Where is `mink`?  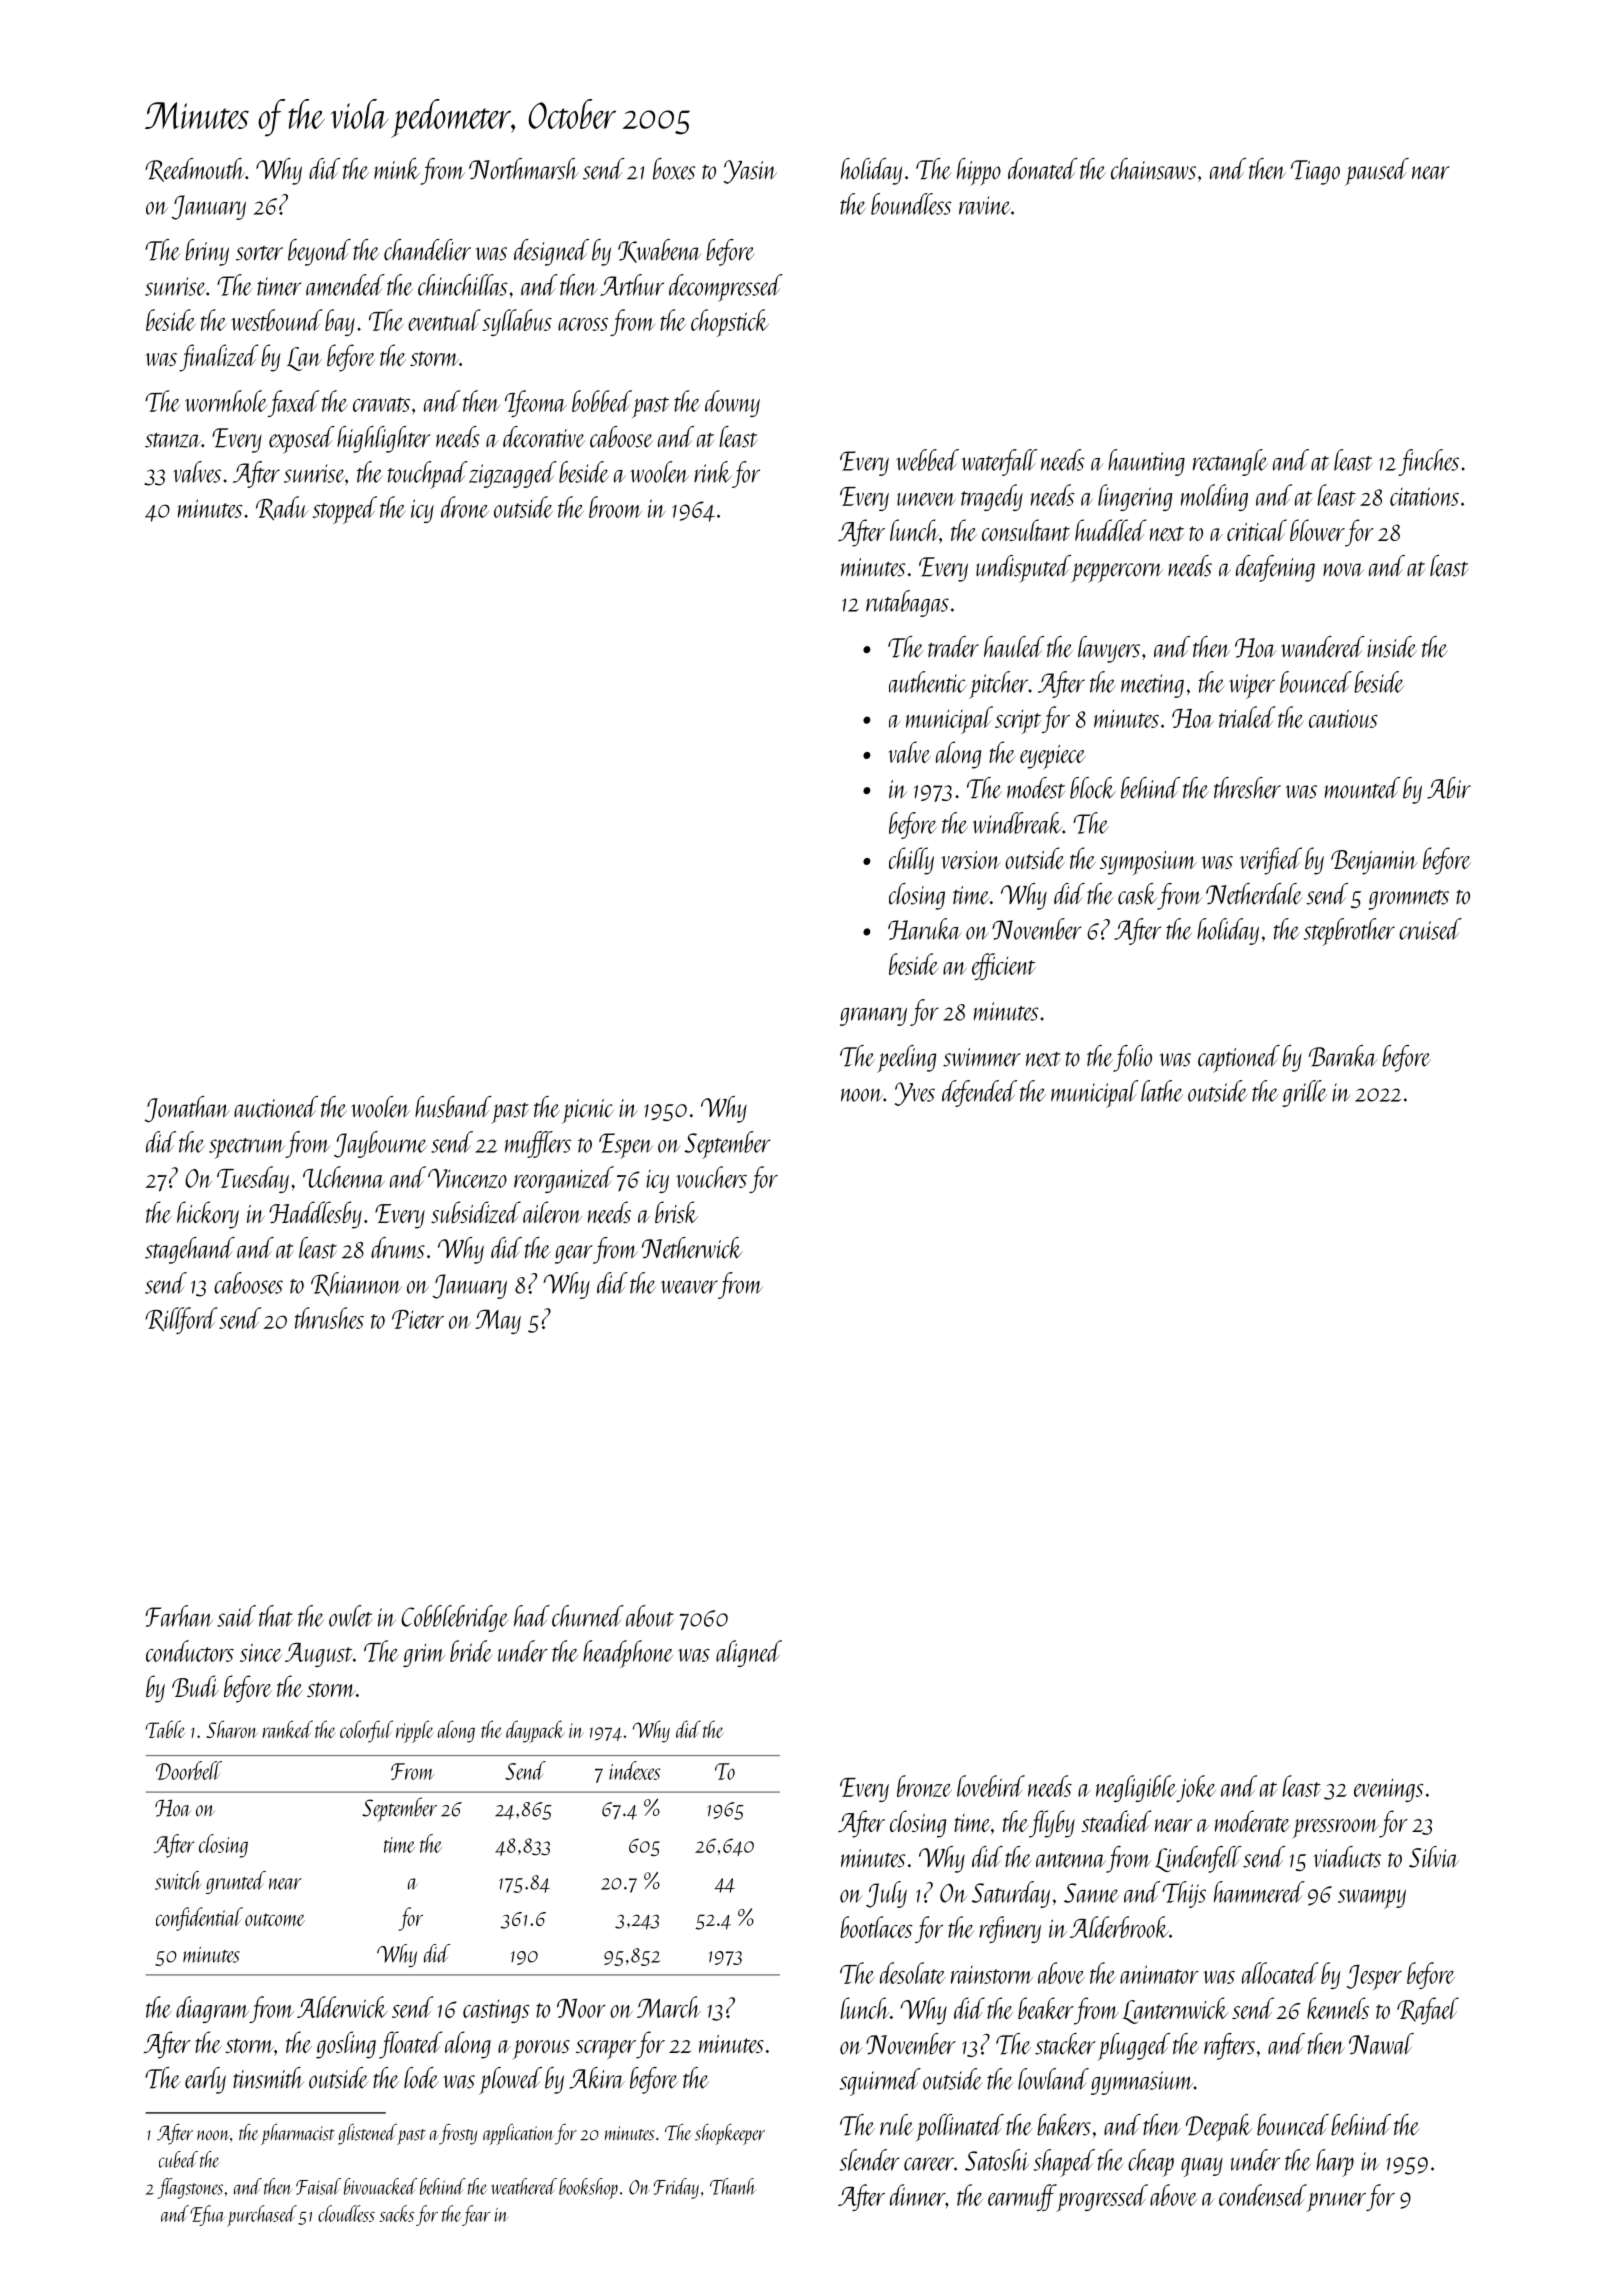 mink is located at coordinates (397, 168).
